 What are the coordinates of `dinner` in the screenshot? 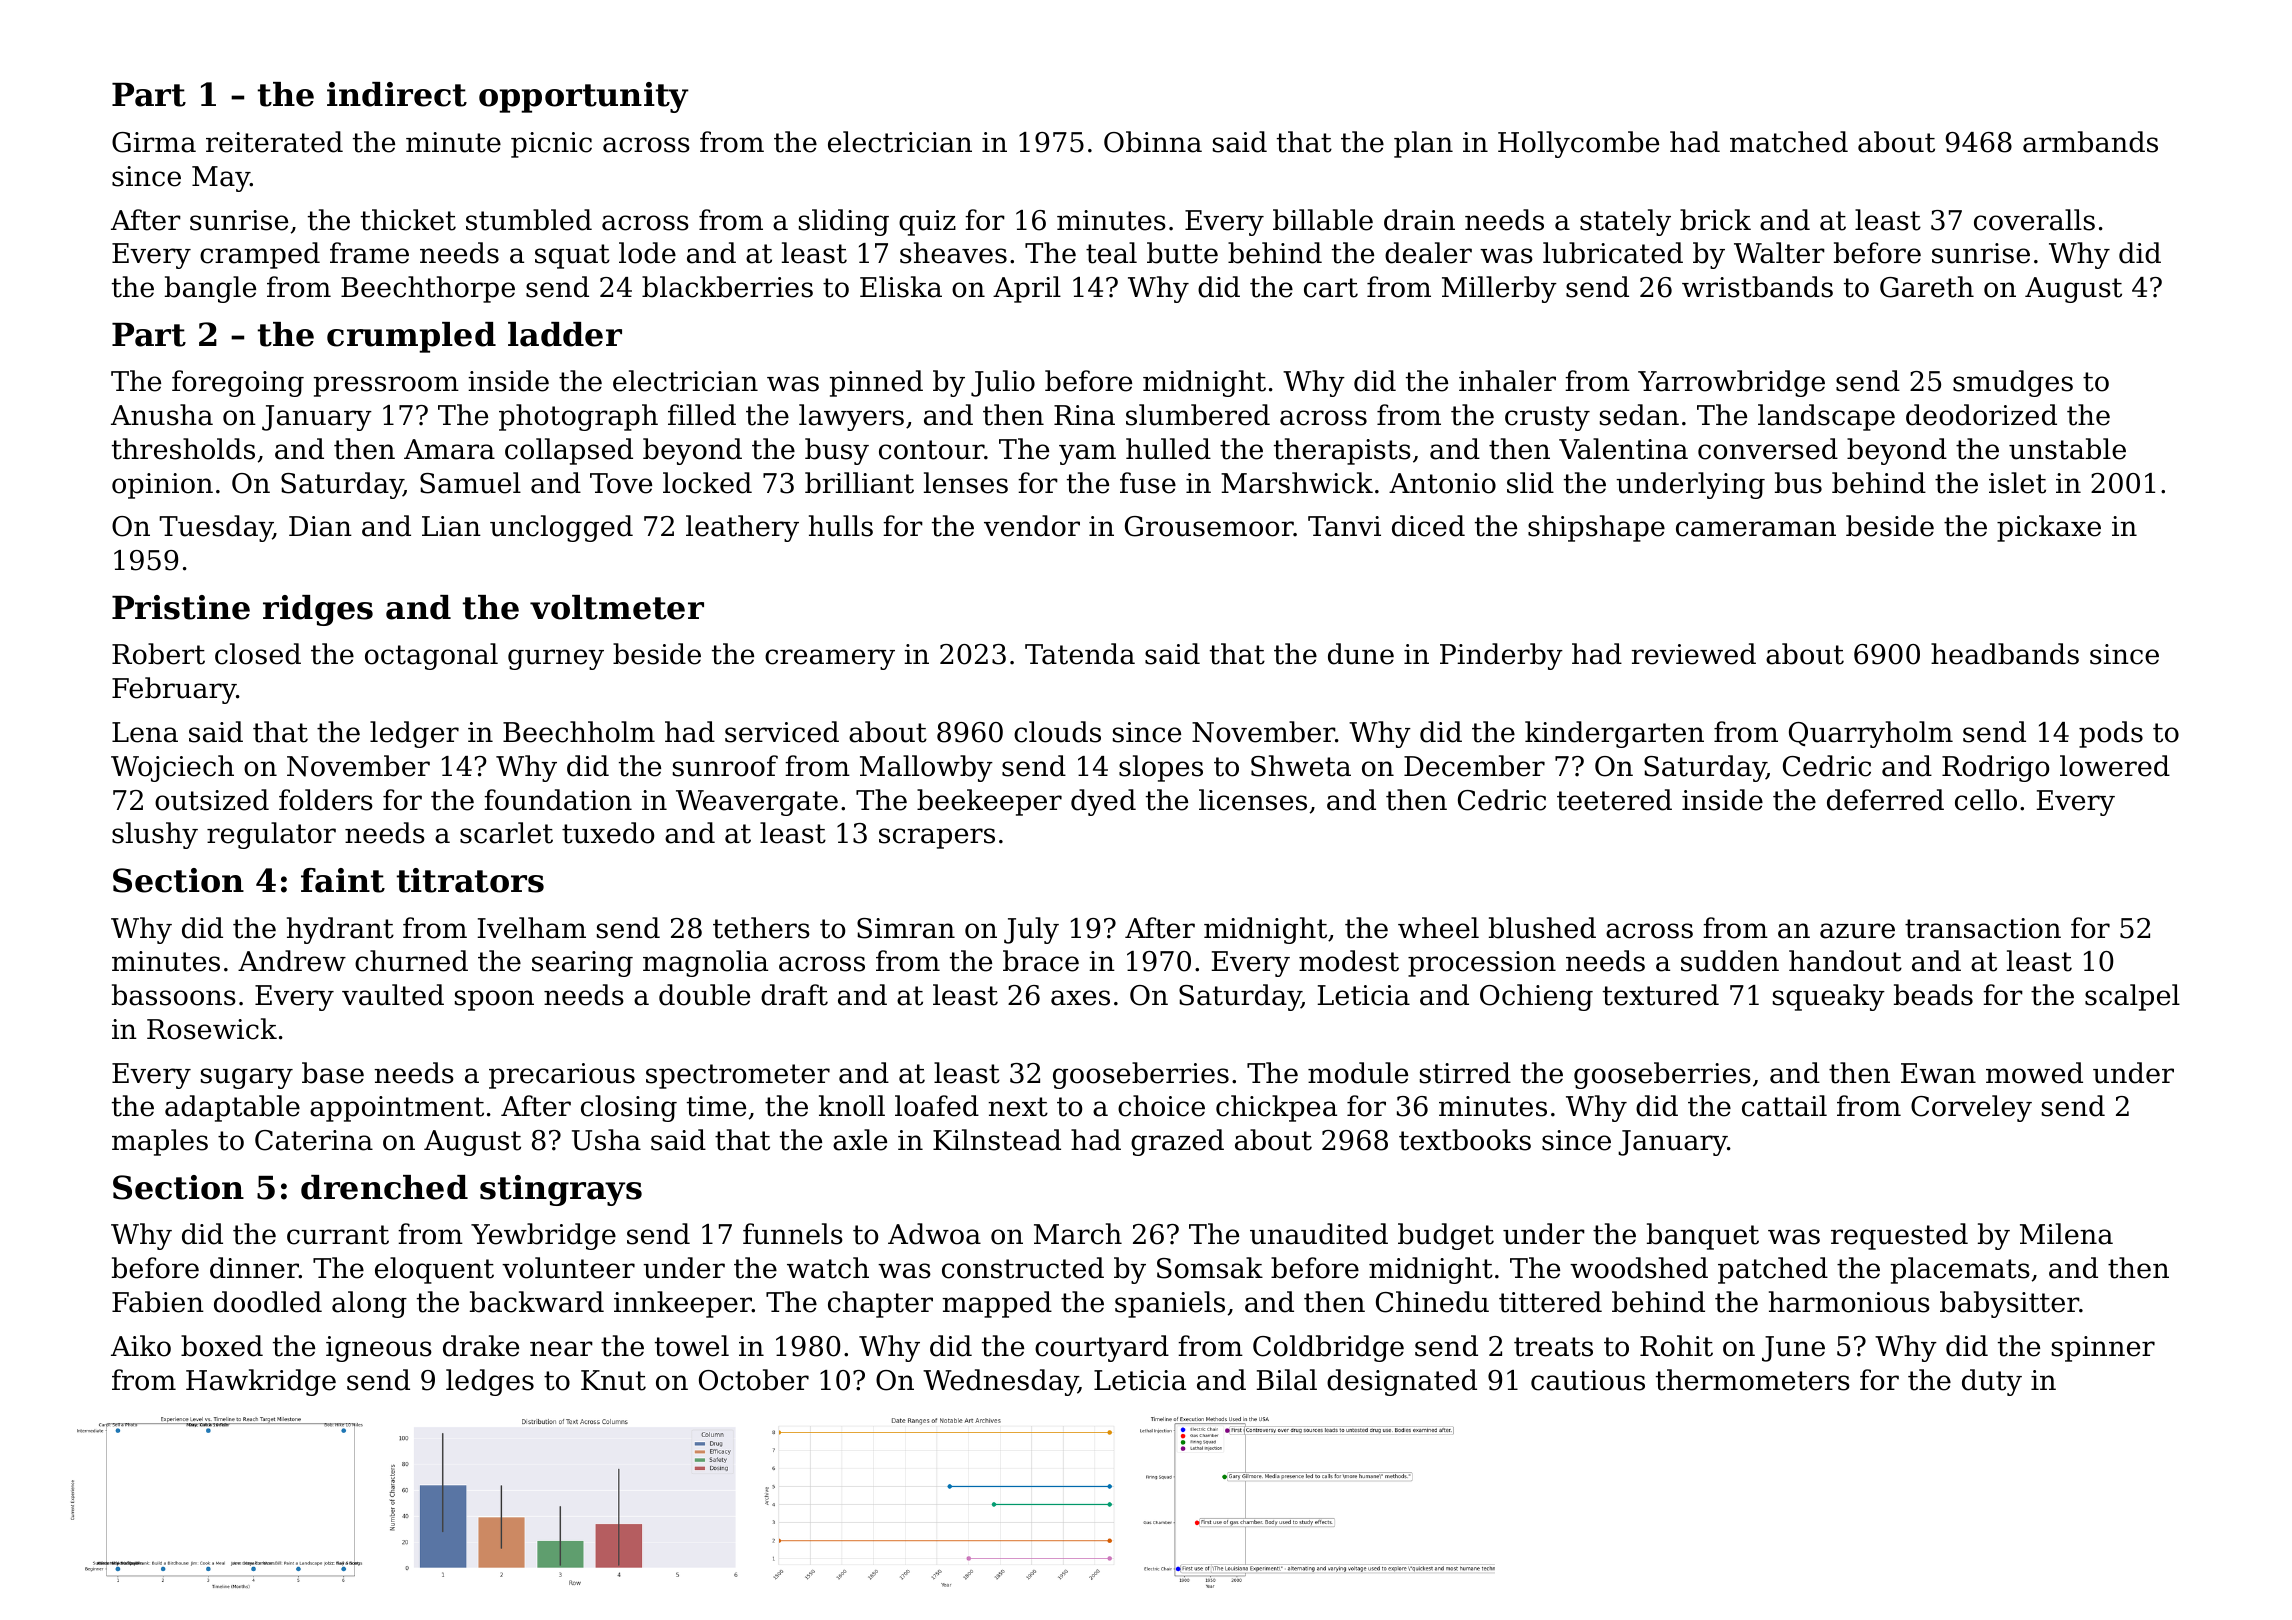 It's located at (254, 1268).
